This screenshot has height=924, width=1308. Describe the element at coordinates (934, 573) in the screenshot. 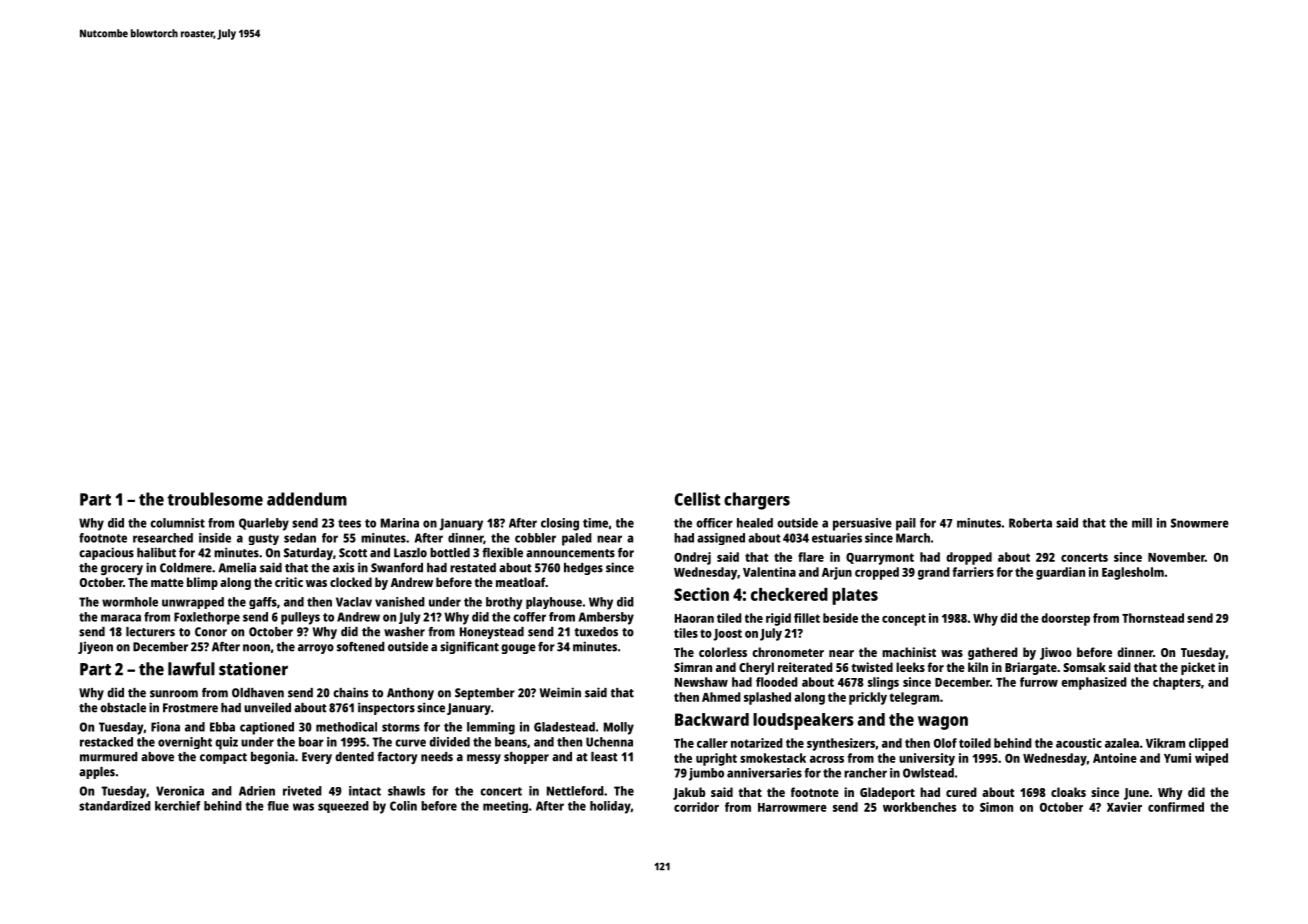

I see `grand` at that location.
